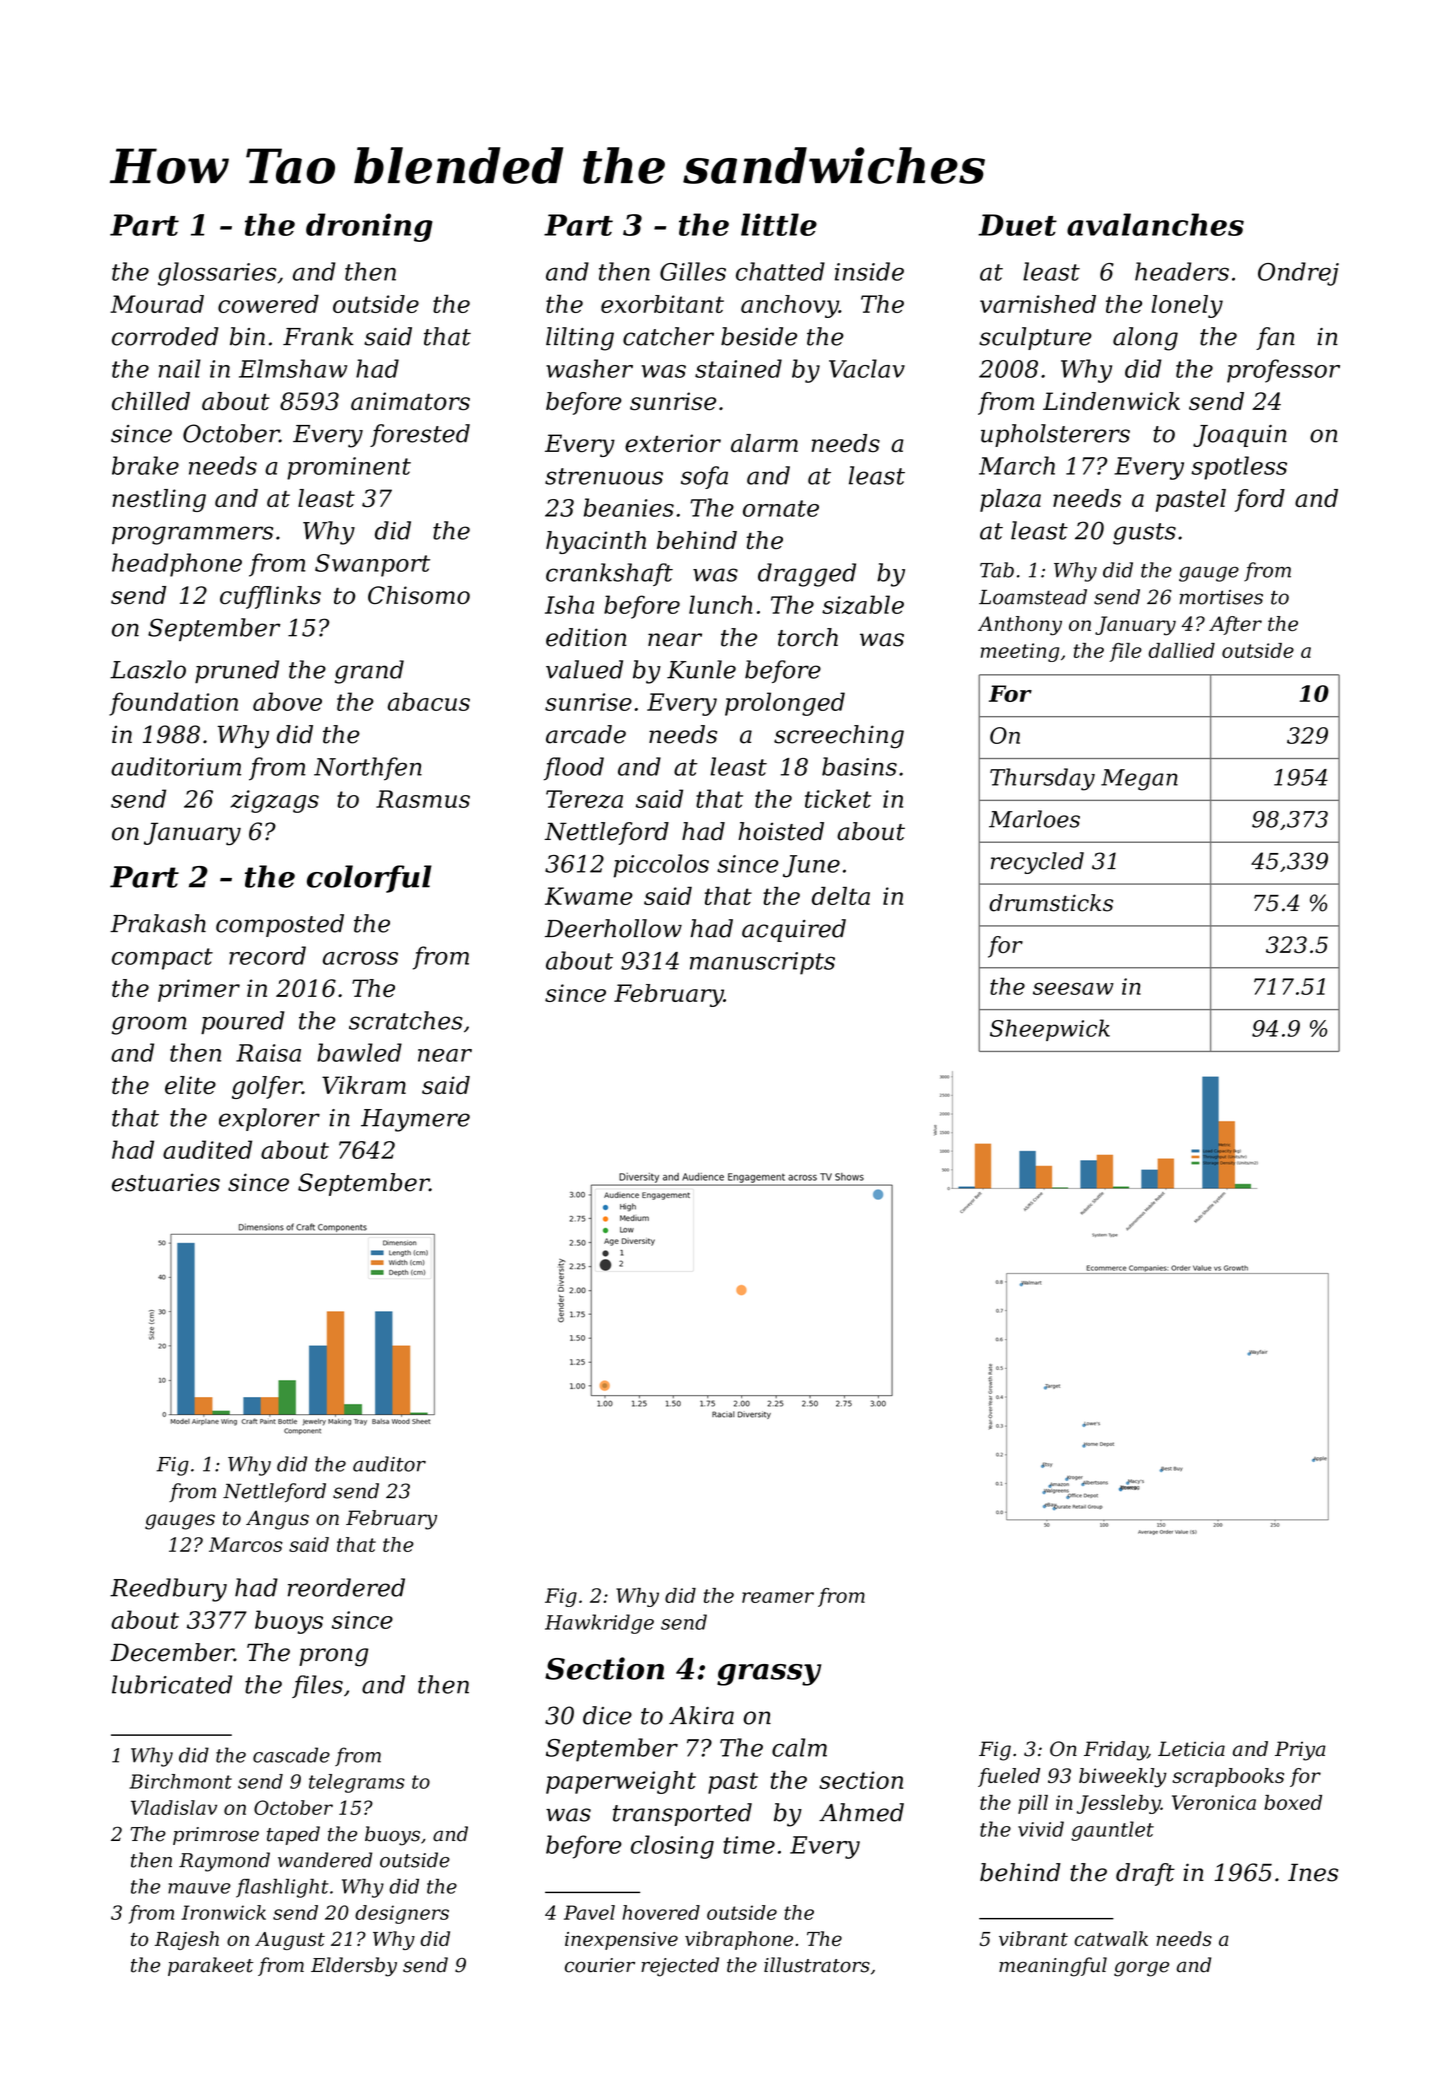  Describe the element at coordinates (277, 1520) in the screenshot. I see `Angus` at that location.
